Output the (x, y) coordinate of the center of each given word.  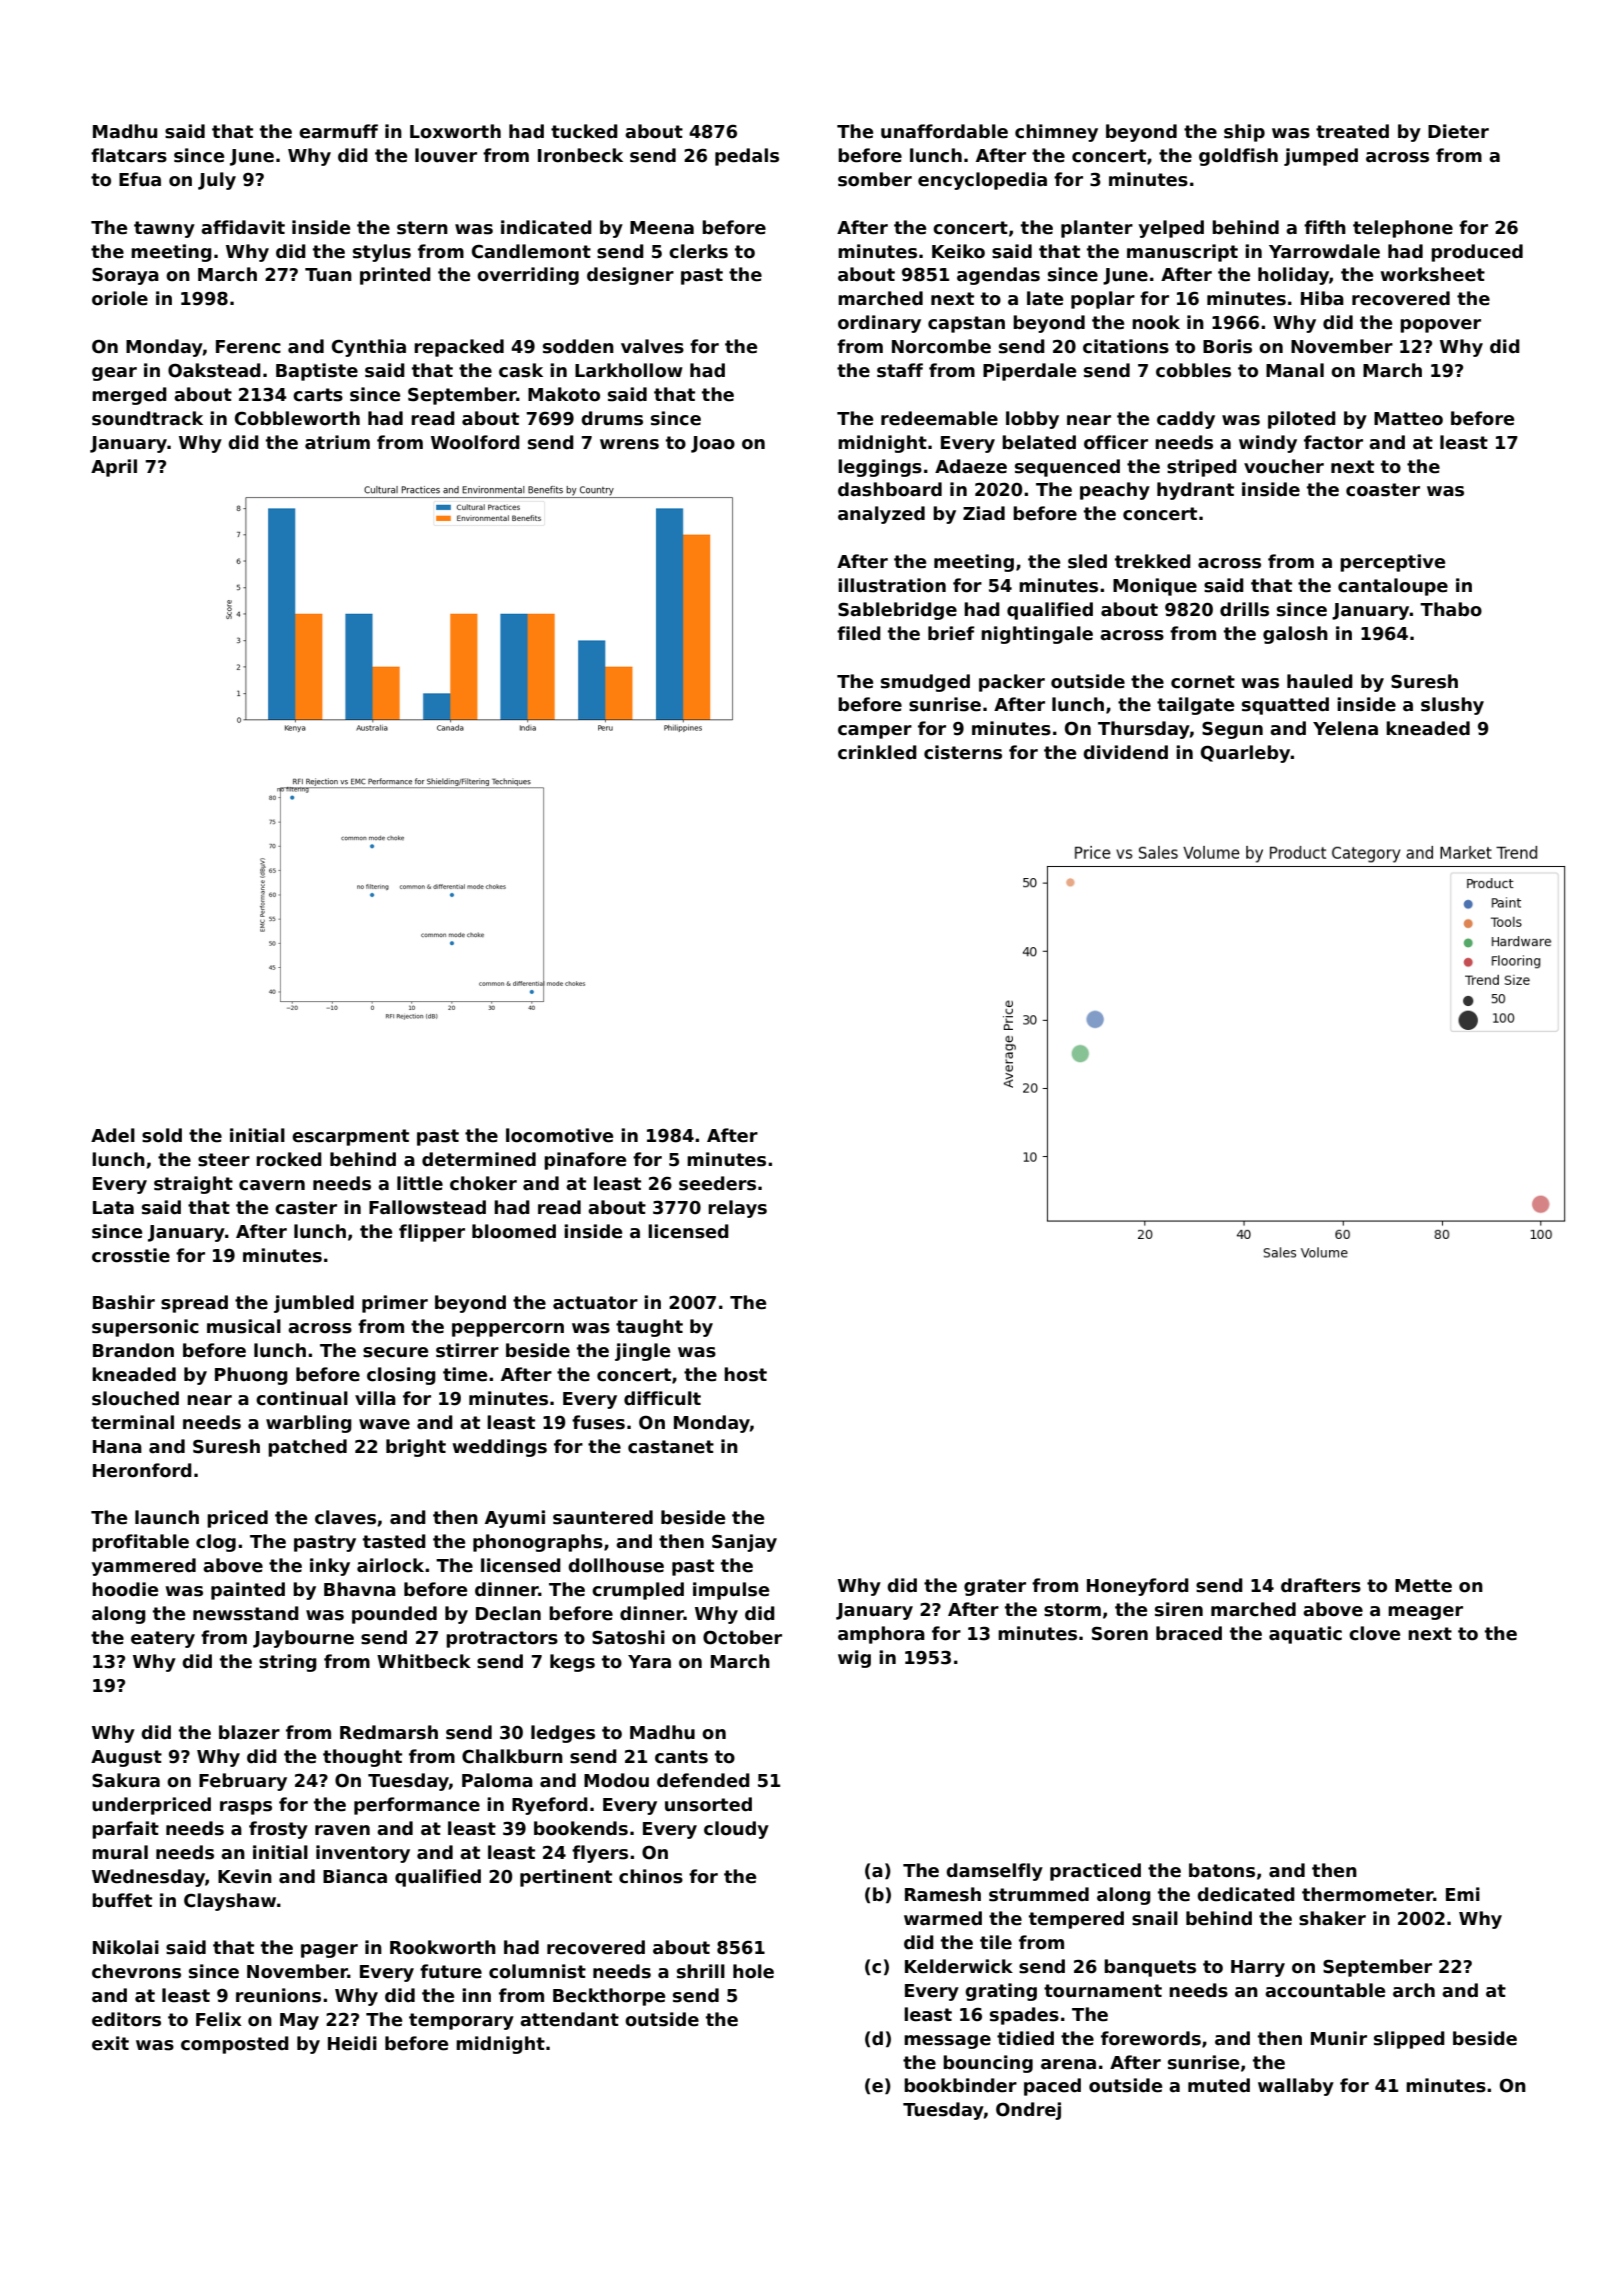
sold (162, 1135)
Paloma (497, 1780)
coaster (1383, 490)
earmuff (338, 131)
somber (875, 179)
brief (951, 633)
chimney (1056, 133)
